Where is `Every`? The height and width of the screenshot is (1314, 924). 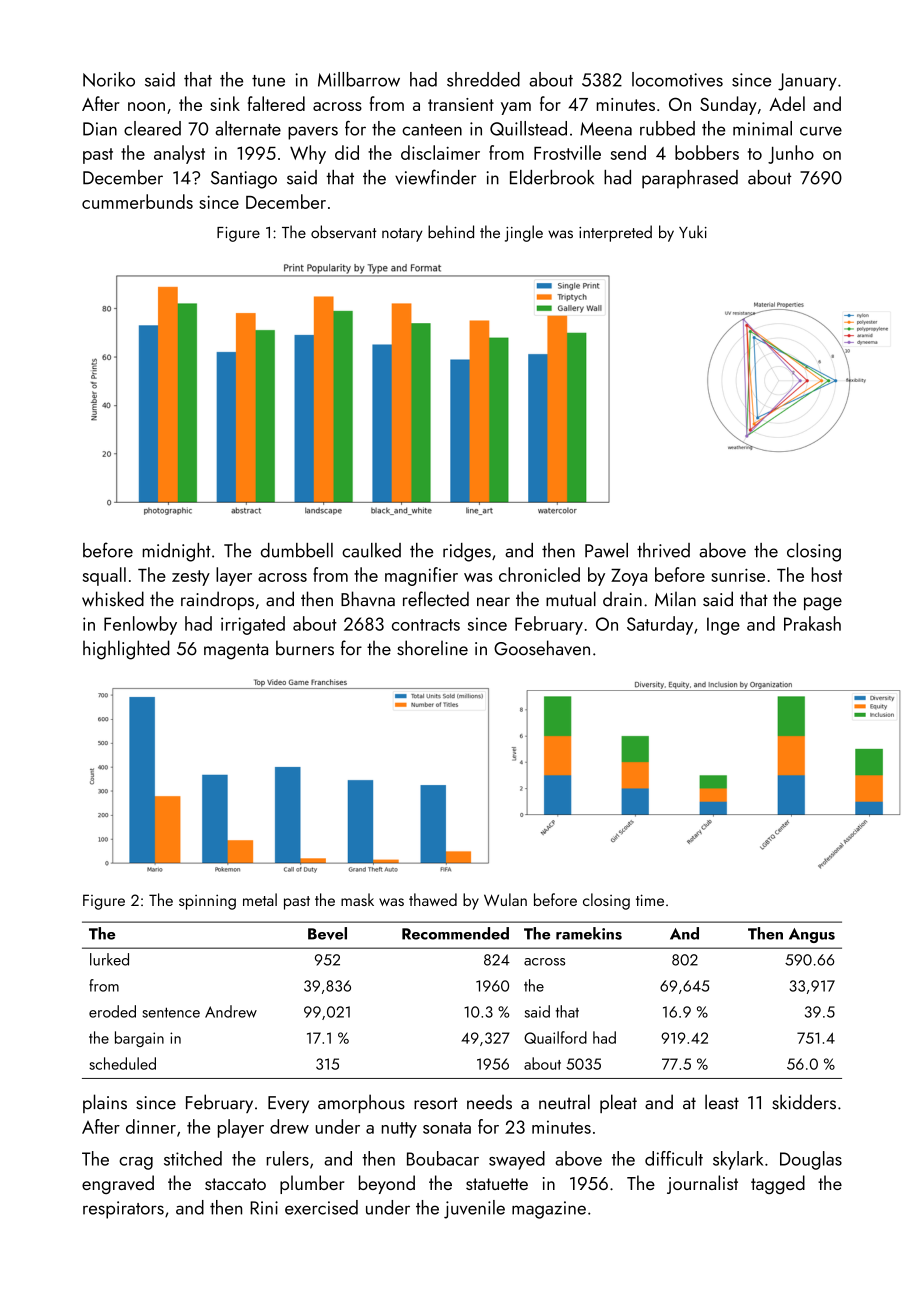
Every is located at coordinates (288, 1104).
